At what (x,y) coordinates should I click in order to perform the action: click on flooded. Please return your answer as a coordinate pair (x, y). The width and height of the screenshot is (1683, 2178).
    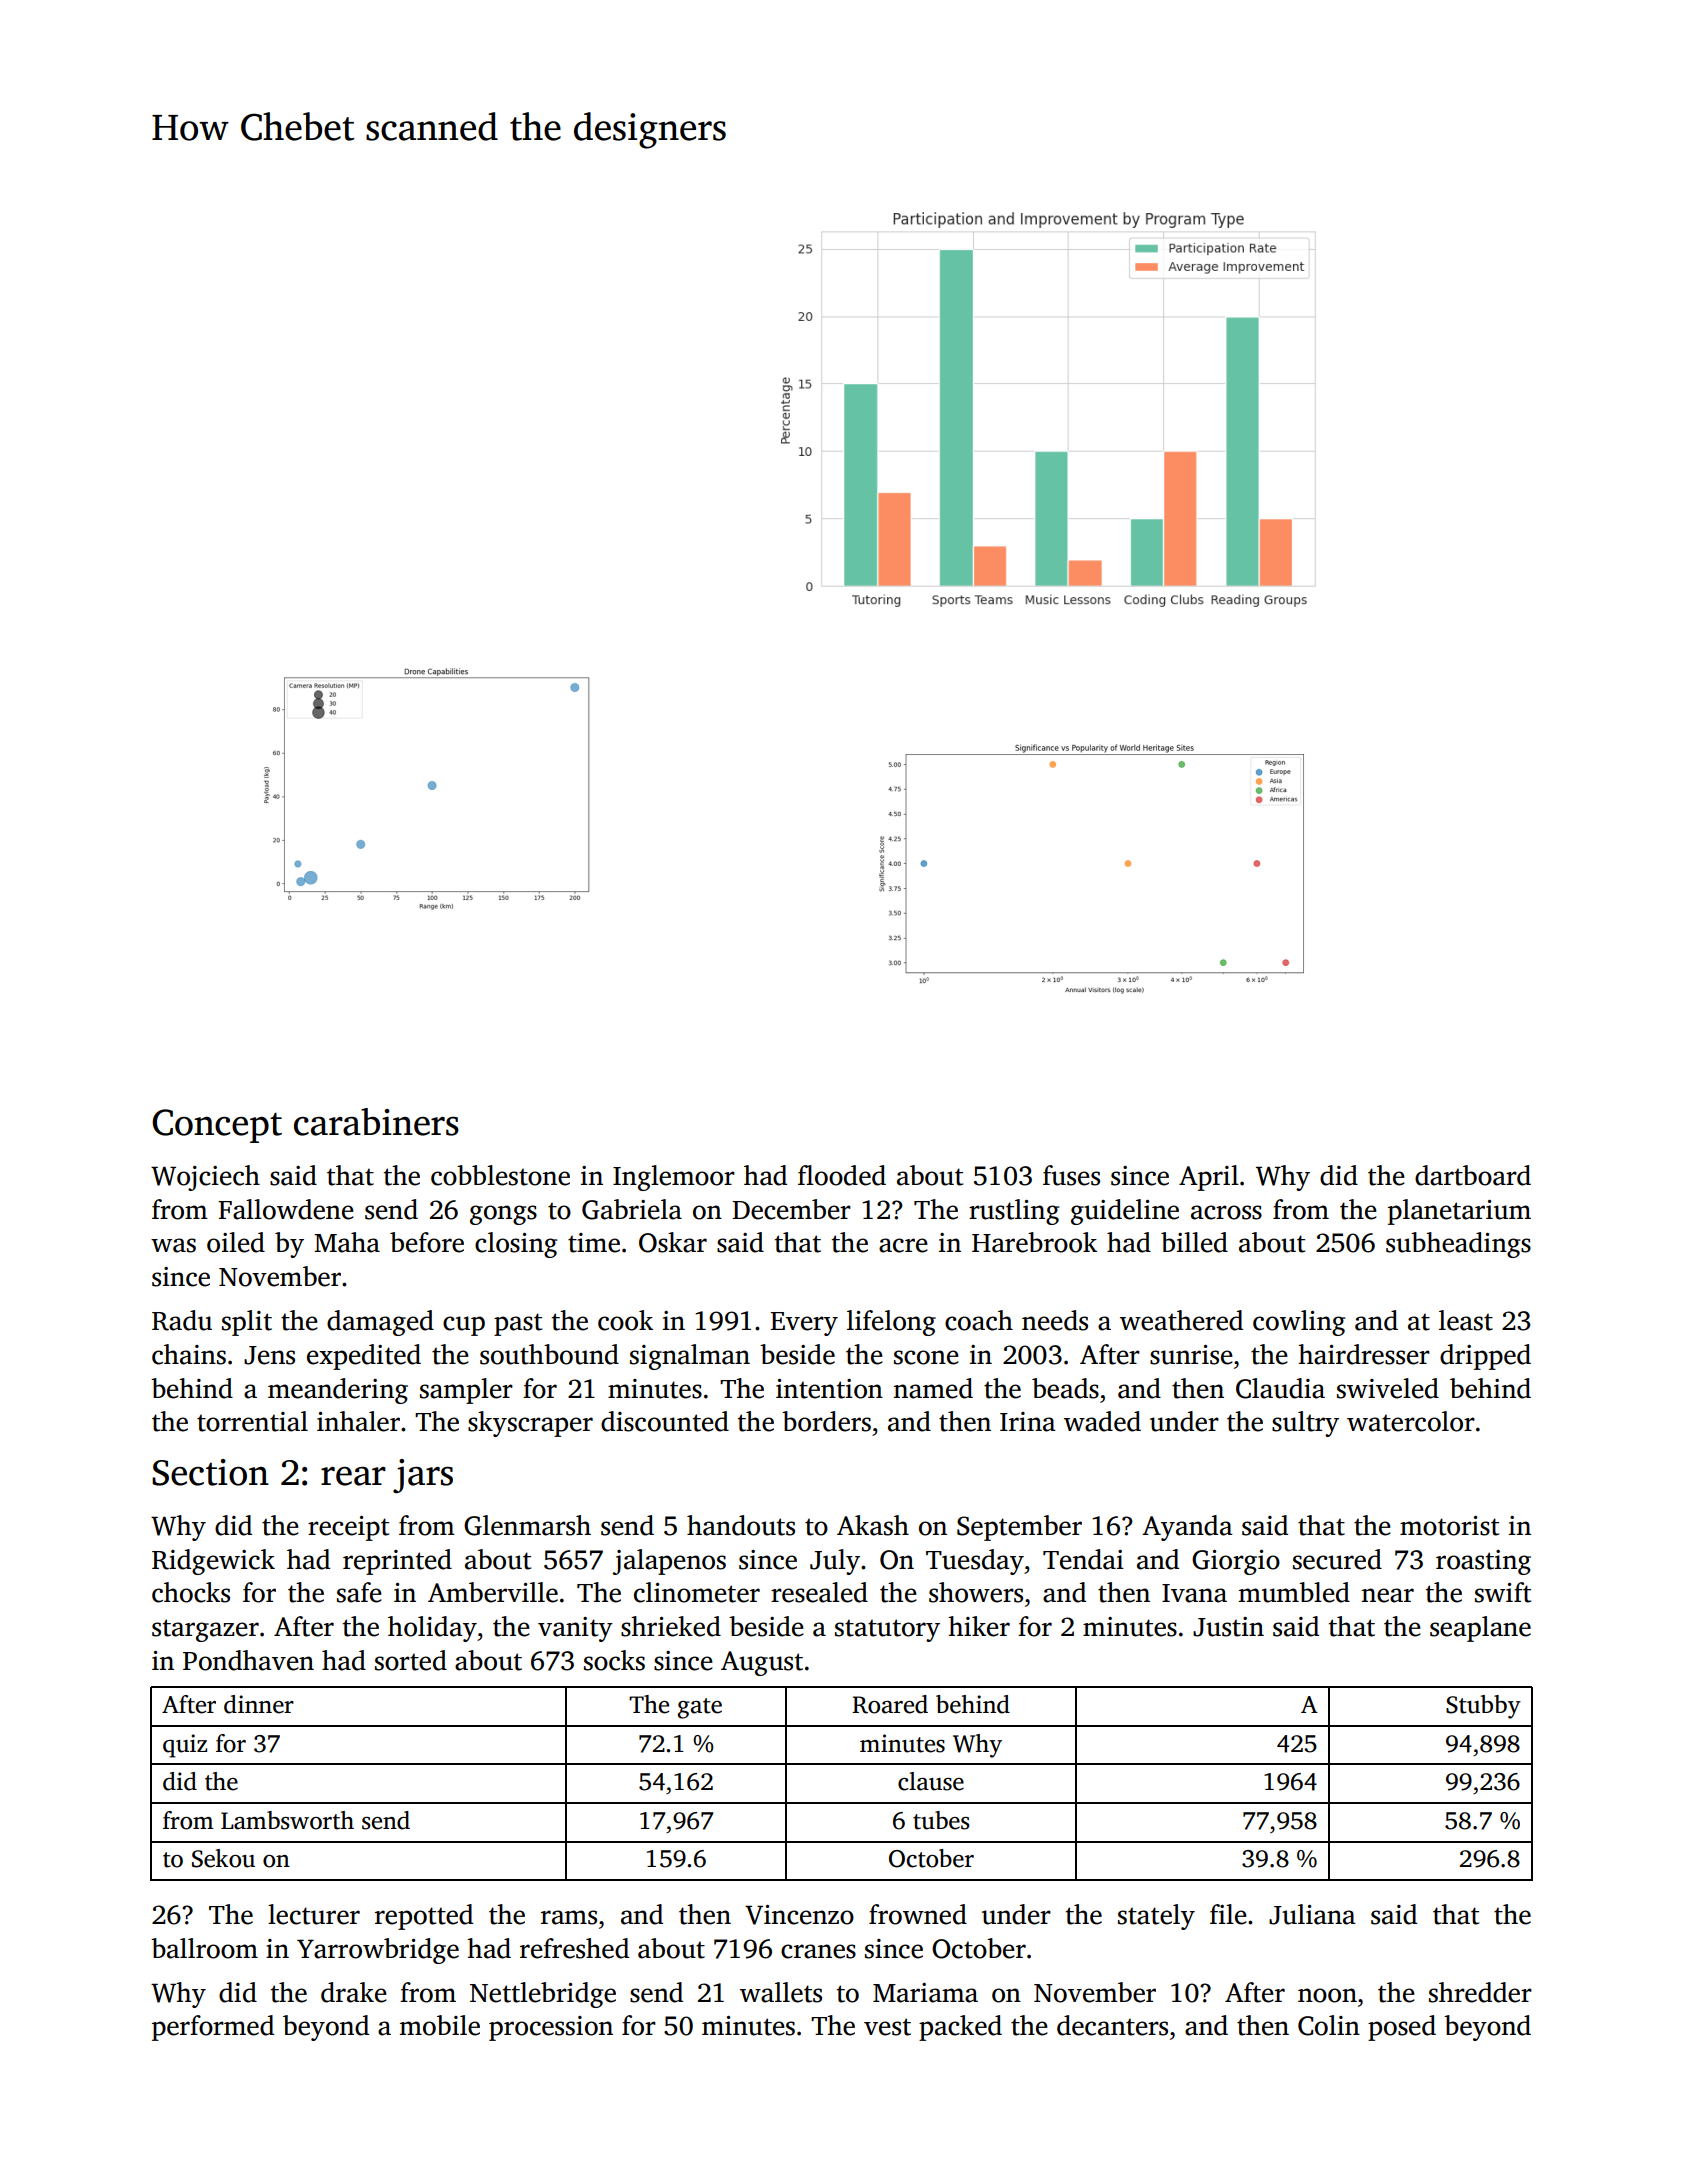
    Looking at the image, I should click on (842, 1175).
